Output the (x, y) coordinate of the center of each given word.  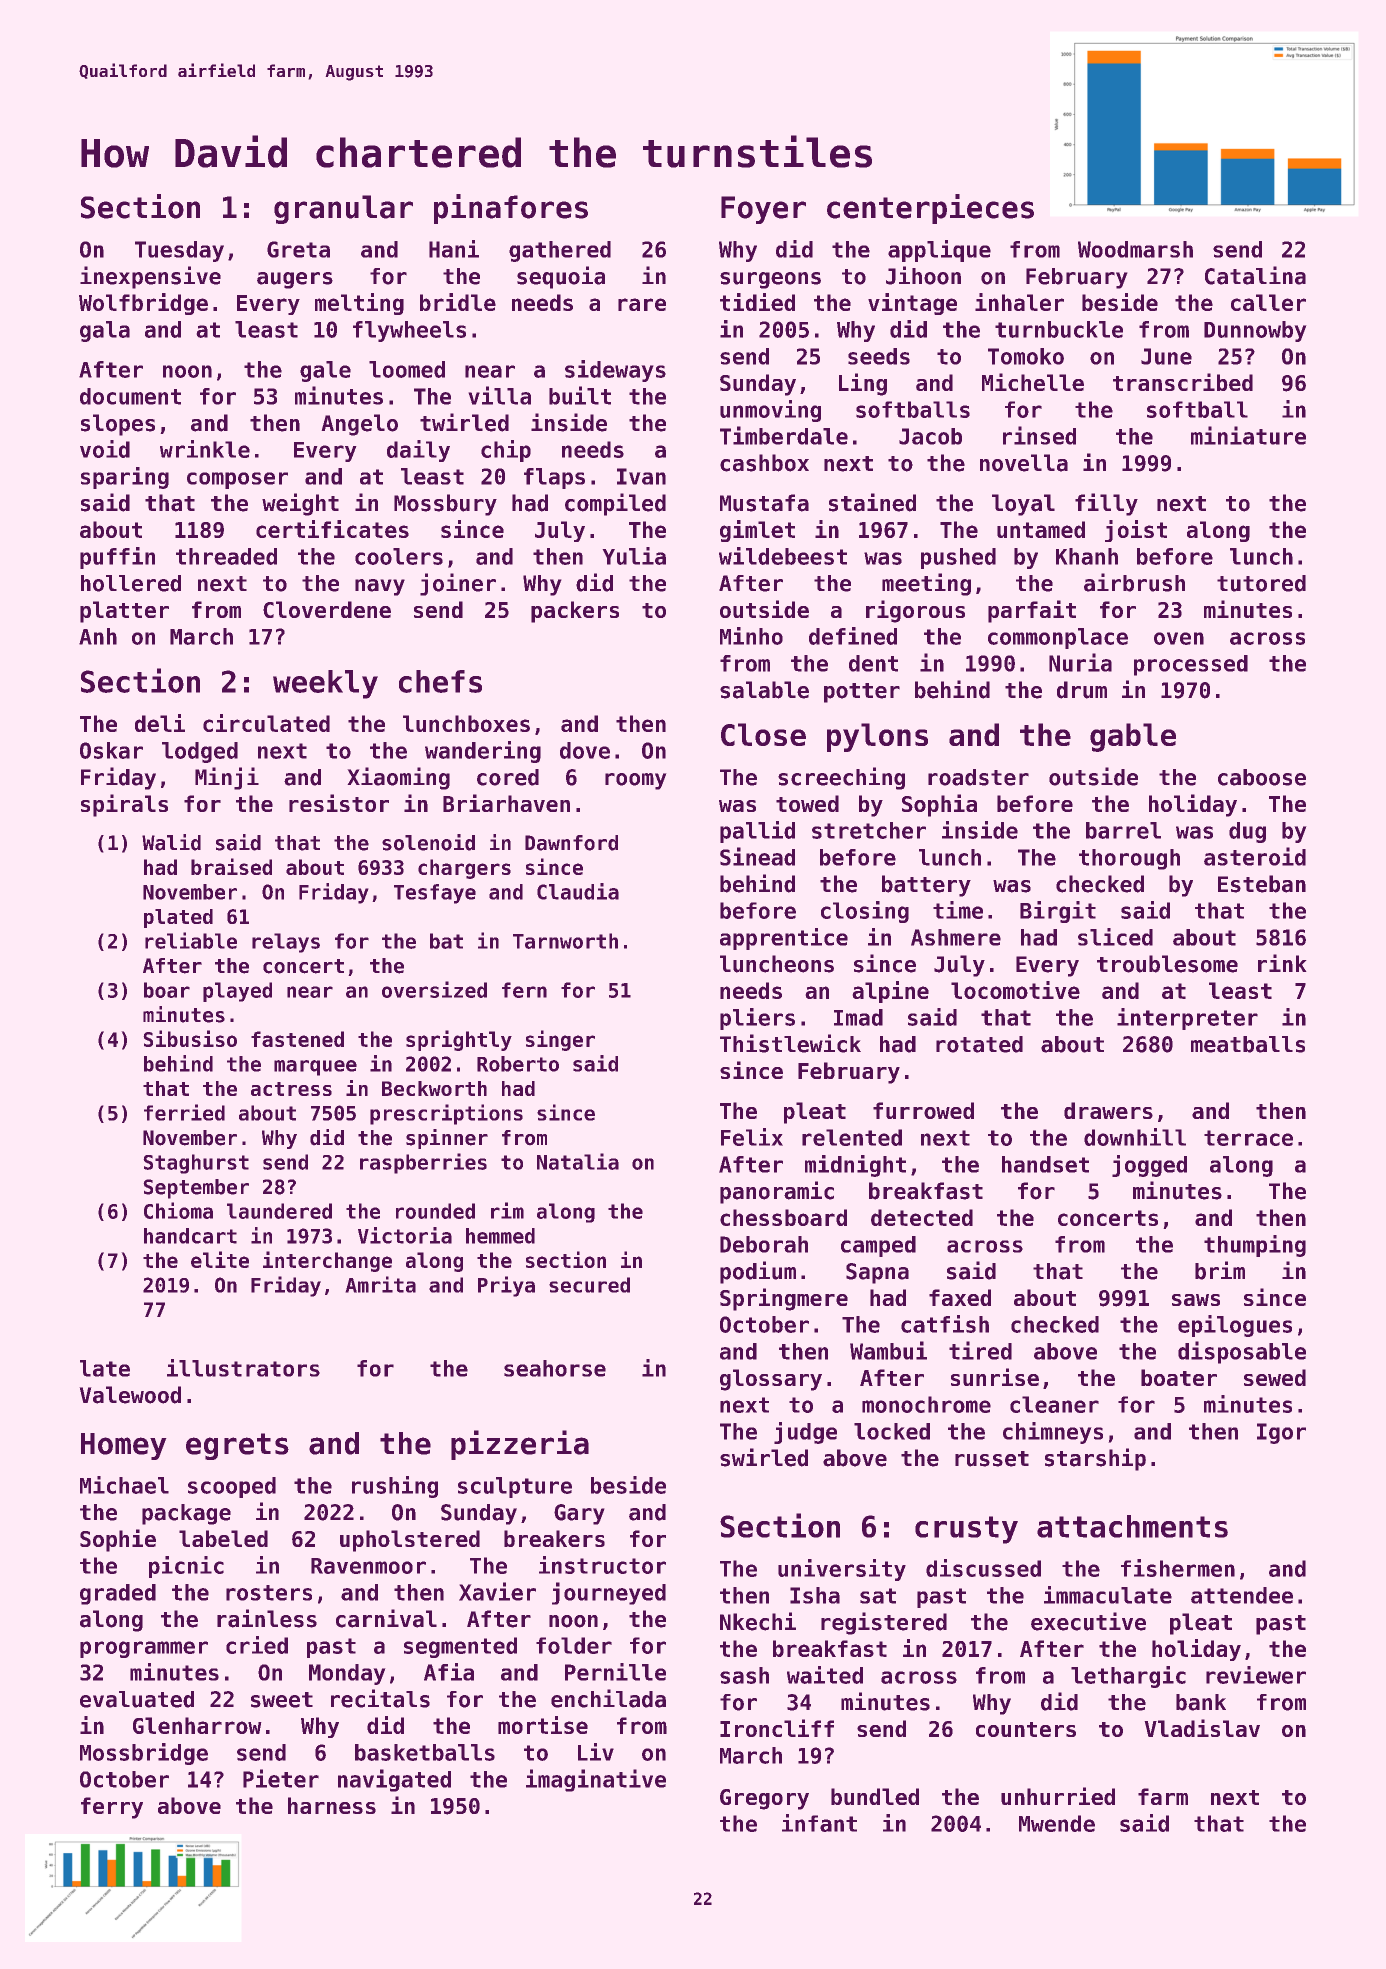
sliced (1115, 937)
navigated (394, 1780)
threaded (226, 556)
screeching (841, 778)
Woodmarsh (1135, 249)
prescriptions (446, 1114)
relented (852, 1137)
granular (343, 209)
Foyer (763, 210)
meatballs (1248, 1044)
